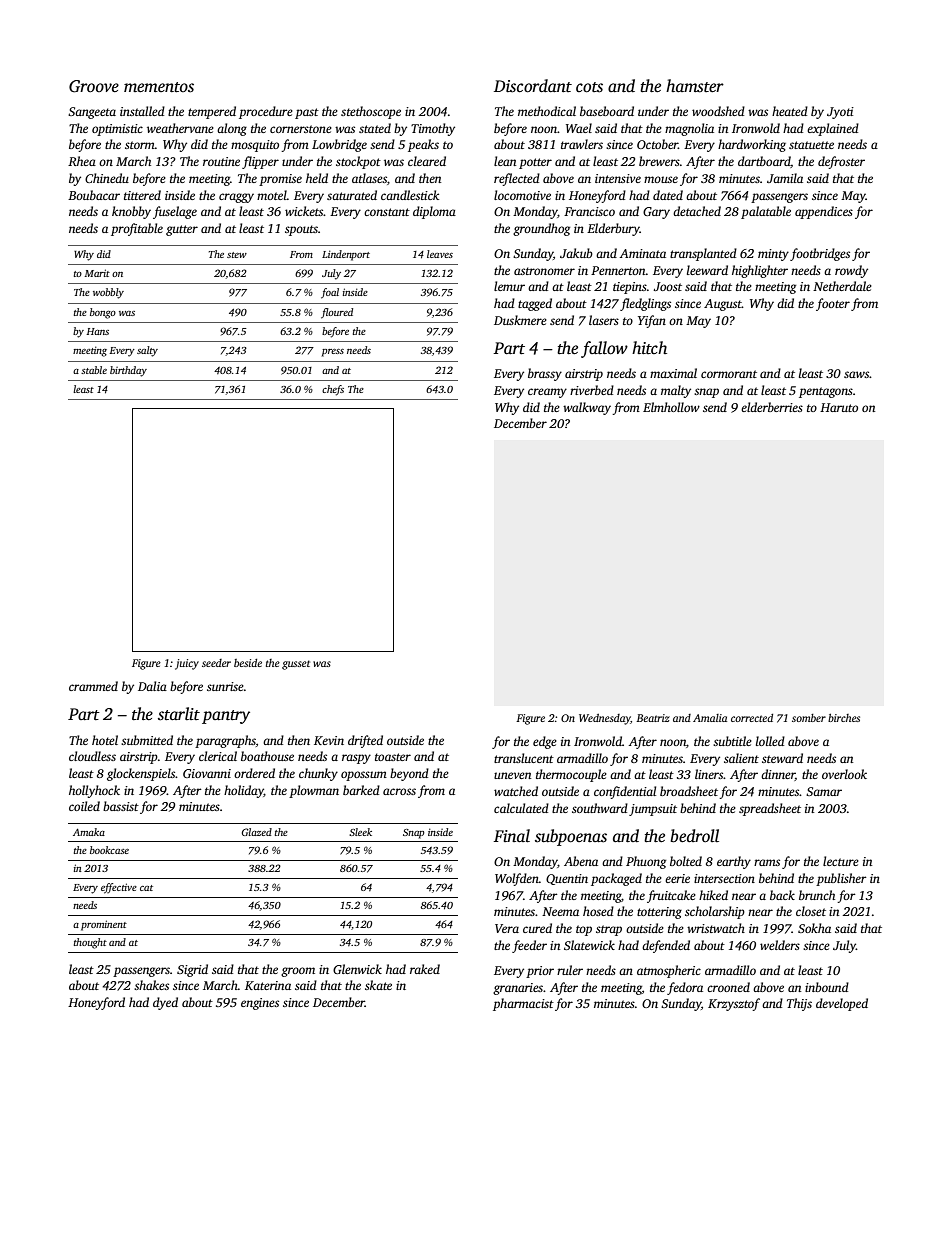  Describe the element at coordinates (547, 393) in the image. I see `creamy` at that location.
